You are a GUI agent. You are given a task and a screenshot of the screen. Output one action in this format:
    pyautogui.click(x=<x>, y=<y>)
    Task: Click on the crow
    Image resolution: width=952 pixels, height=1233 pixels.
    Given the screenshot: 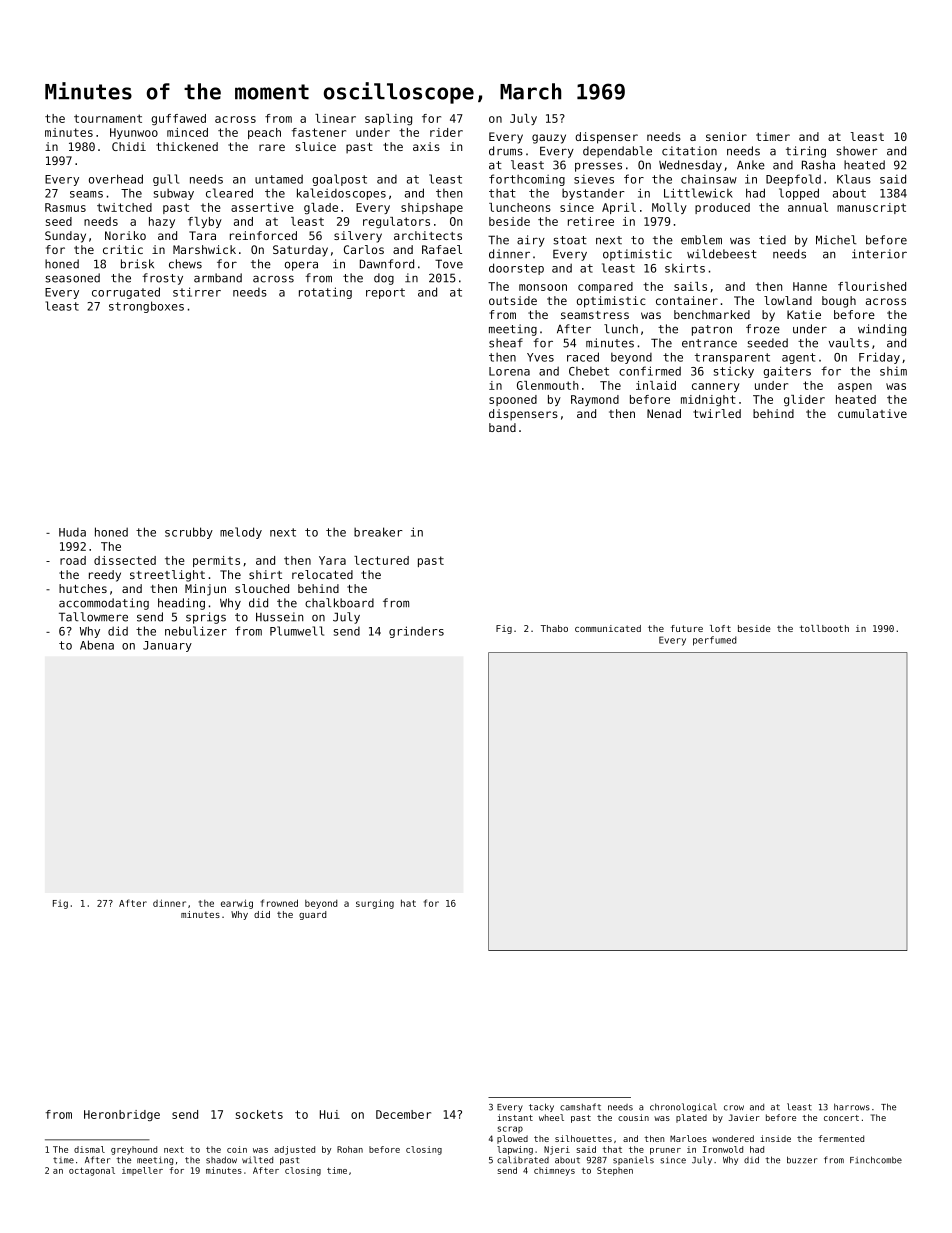 What is the action you would take?
    pyautogui.click(x=734, y=1108)
